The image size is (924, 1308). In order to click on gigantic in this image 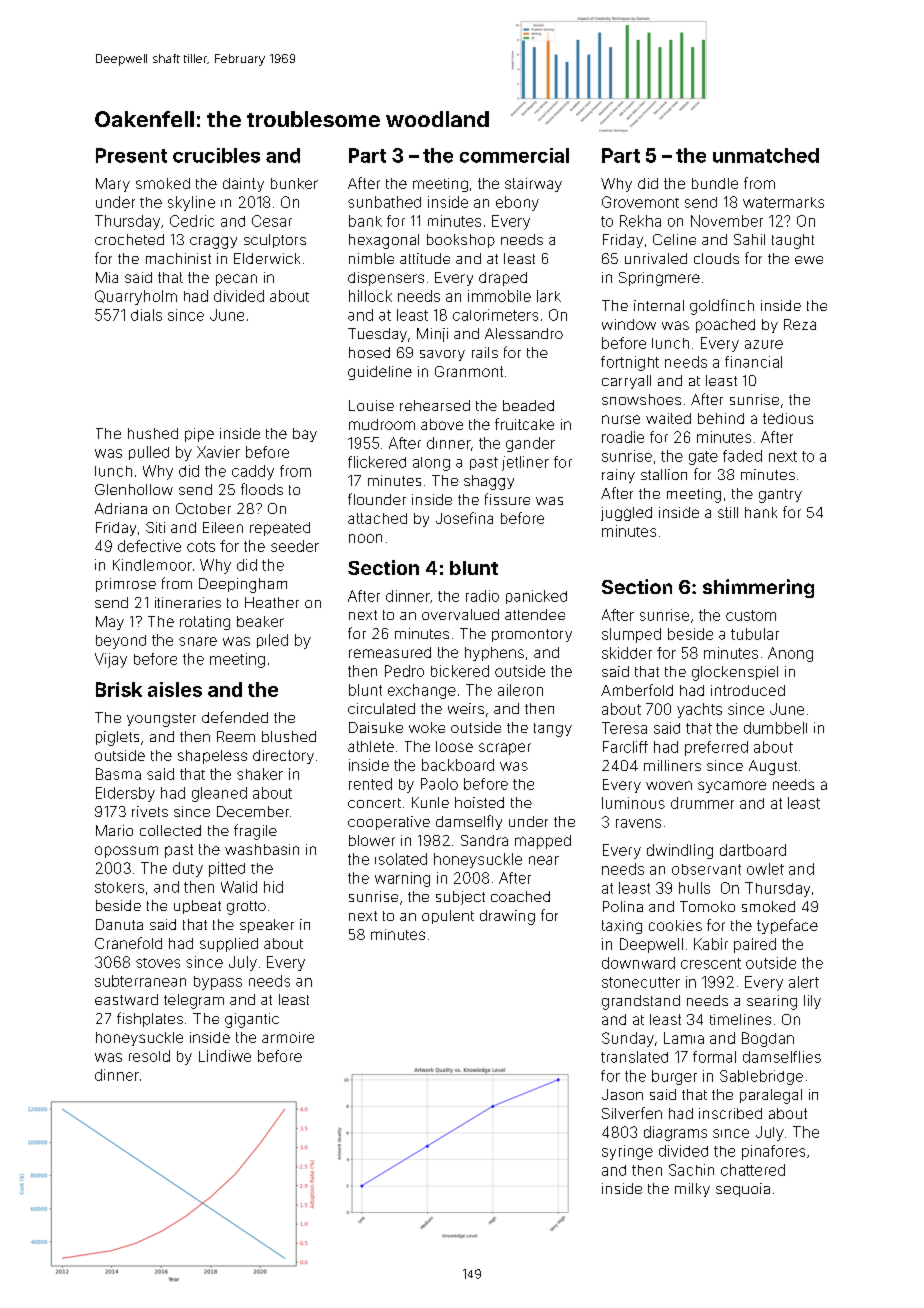, I will do `click(252, 1020)`.
